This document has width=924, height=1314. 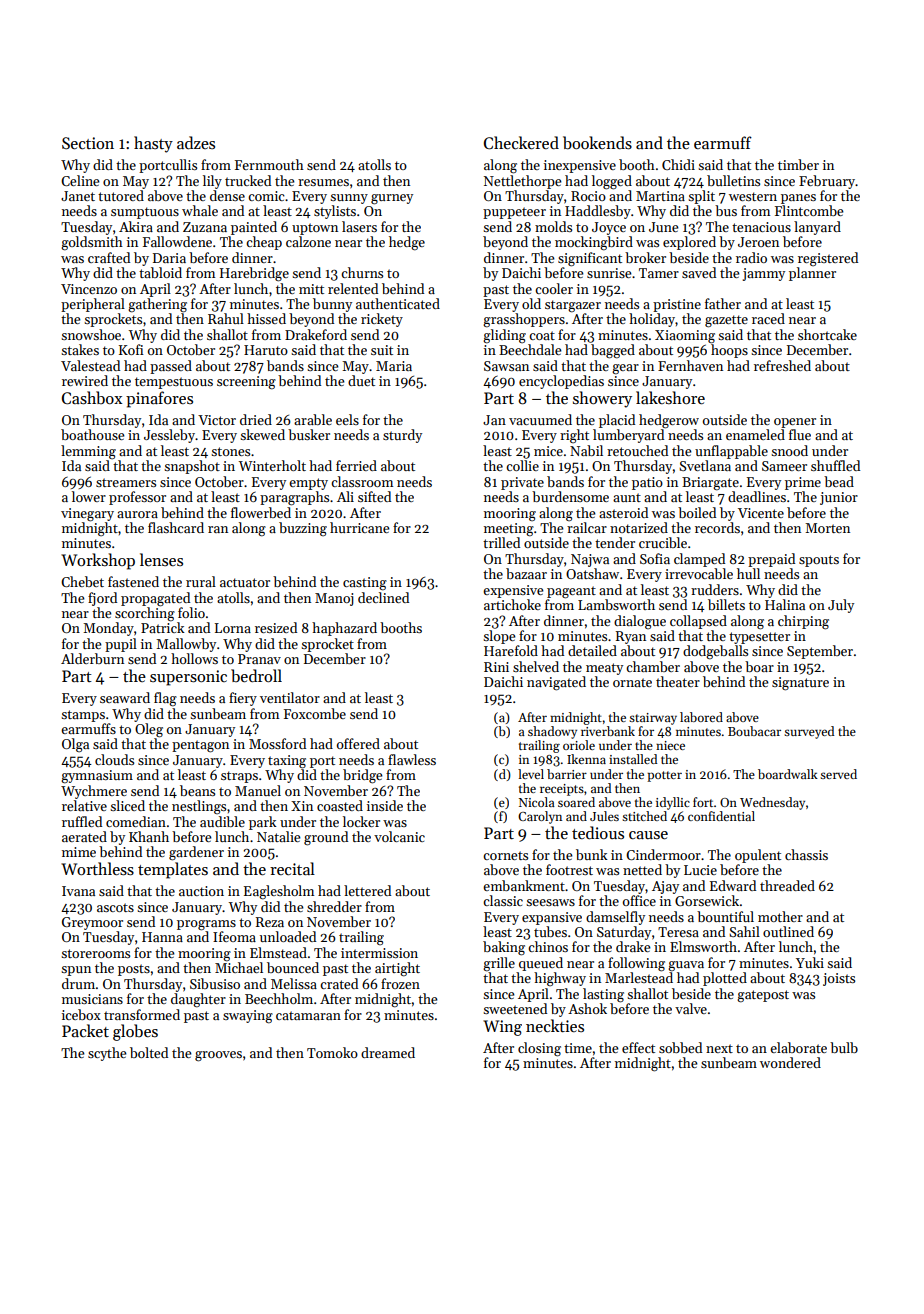 What do you see at coordinates (588, 196) in the document?
I see `Rocio` at bounding box center [588, 196].
